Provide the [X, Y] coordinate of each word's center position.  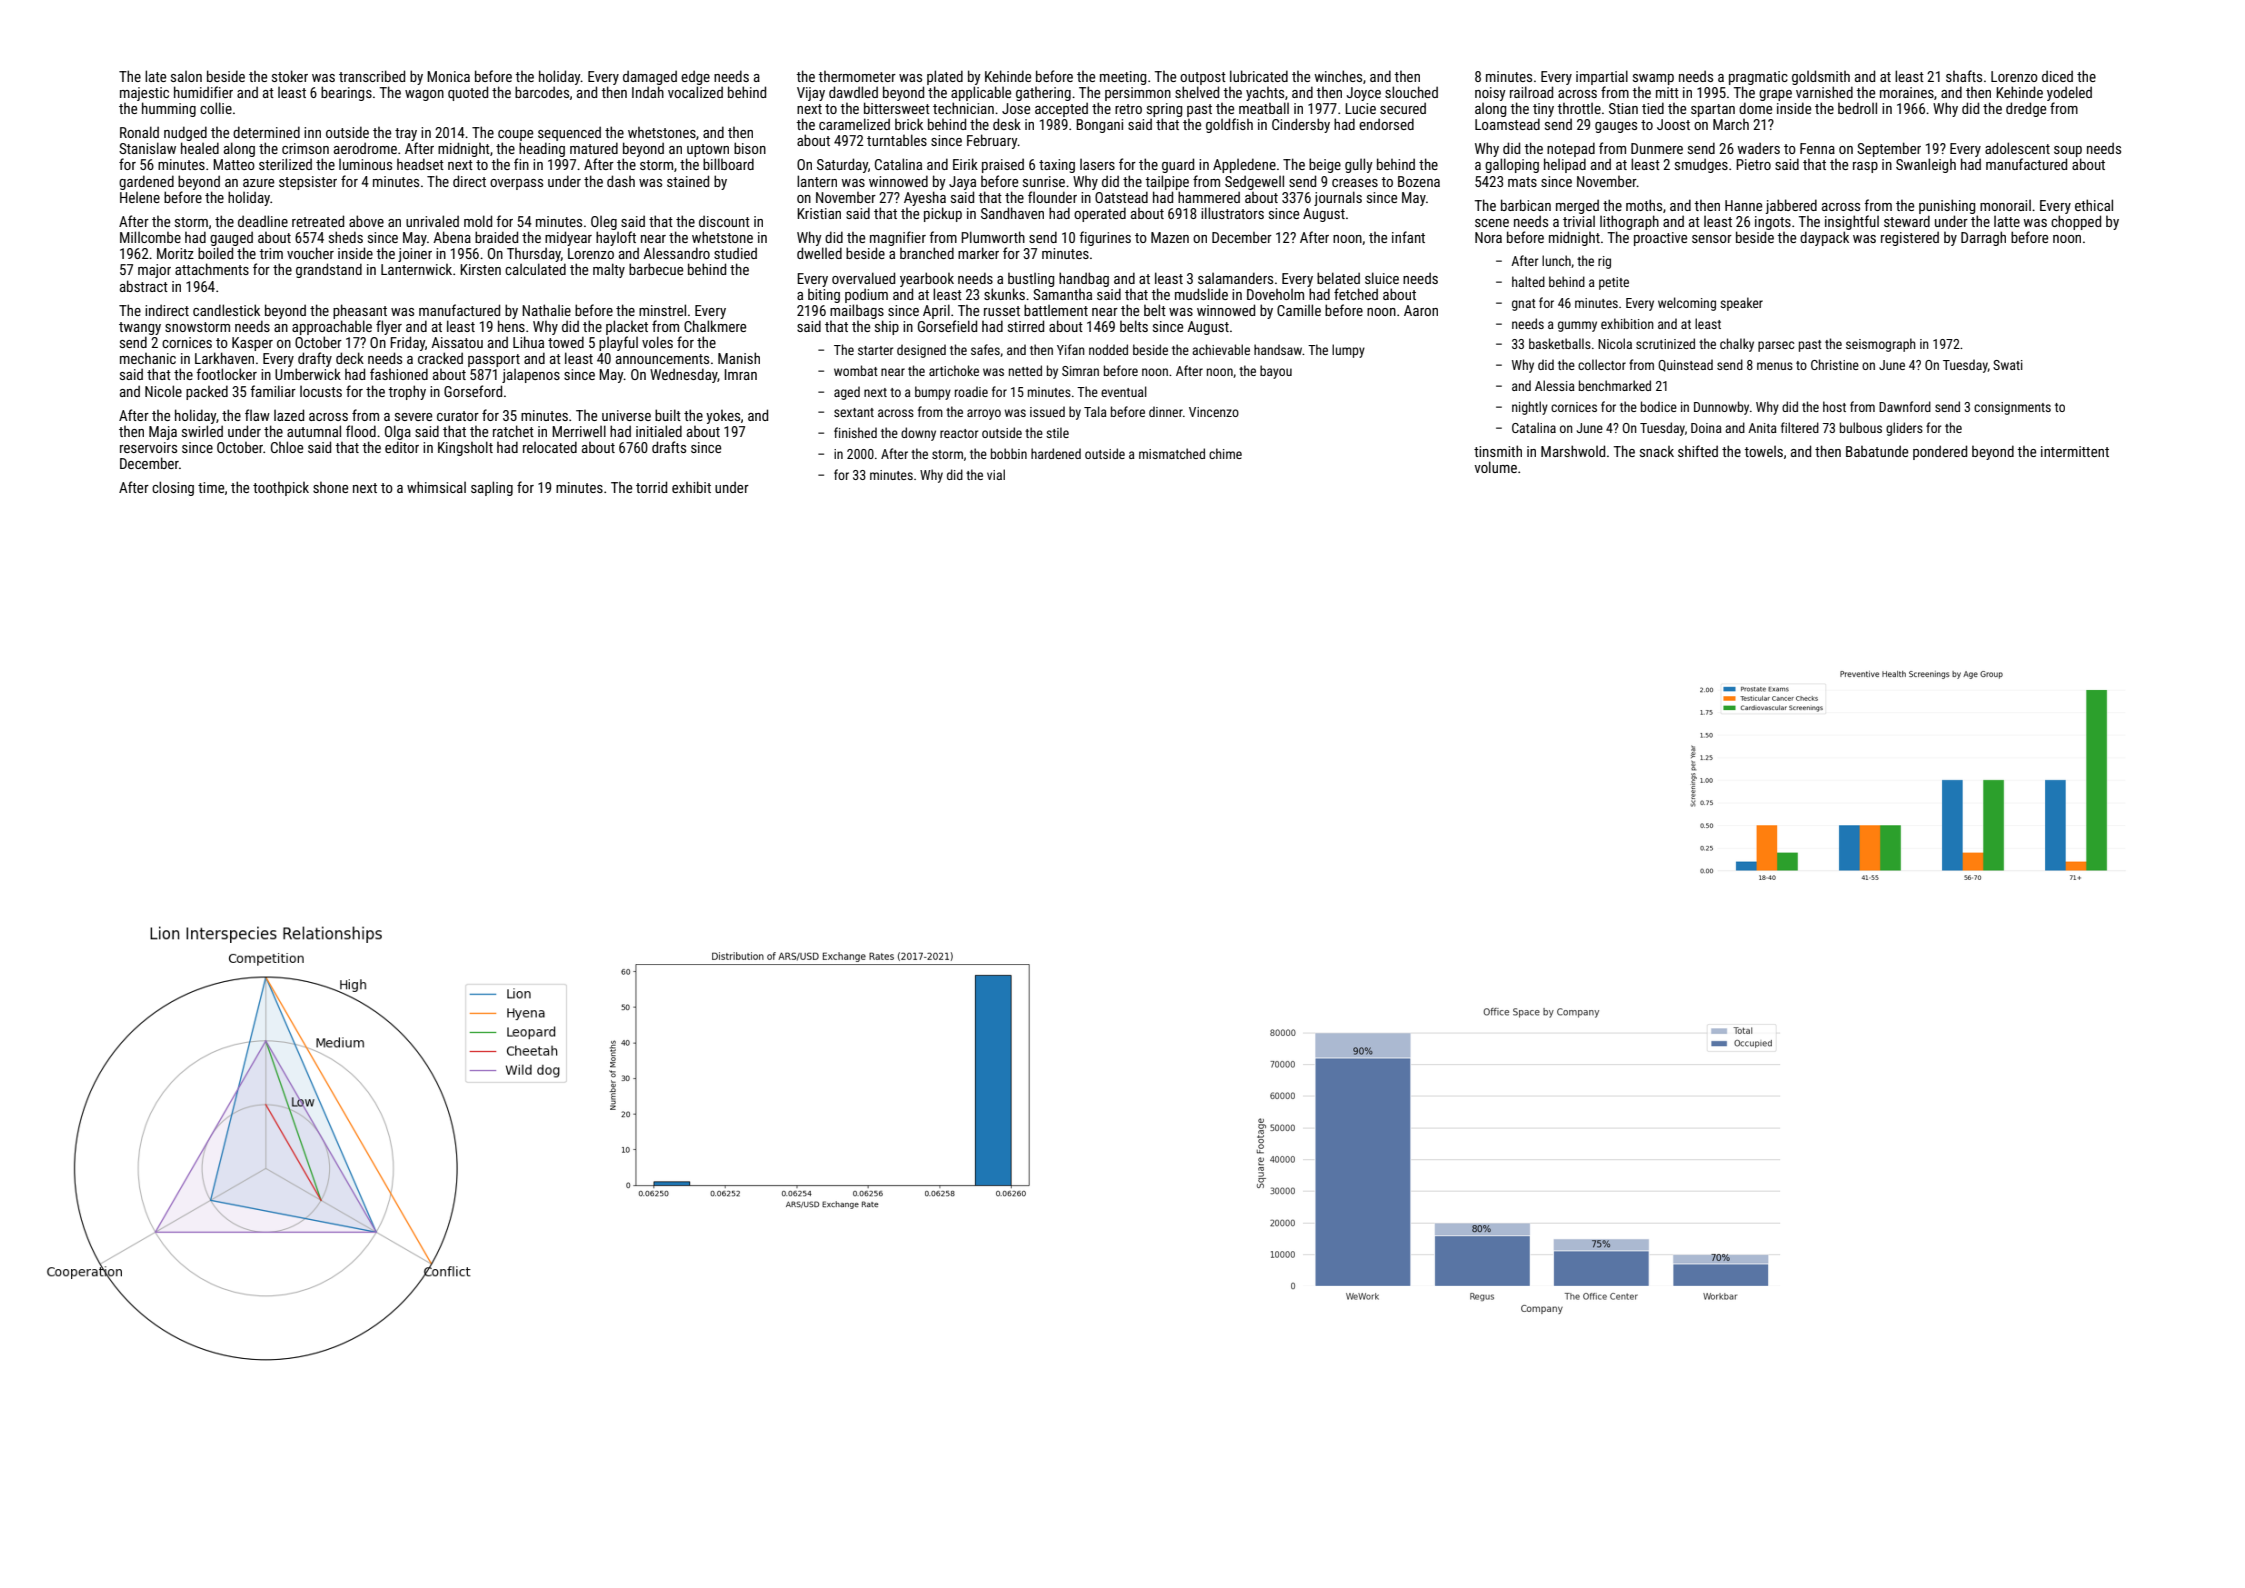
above [366, 221]
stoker [290, 76]
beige [1325, 165]
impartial [1602, 77]
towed [566, 342]
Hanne [1743, 205]
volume [1495, 467]
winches [1338, 76]
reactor [959, 433]
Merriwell [579, 431]
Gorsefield [947, 326]
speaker [1741, 304]
